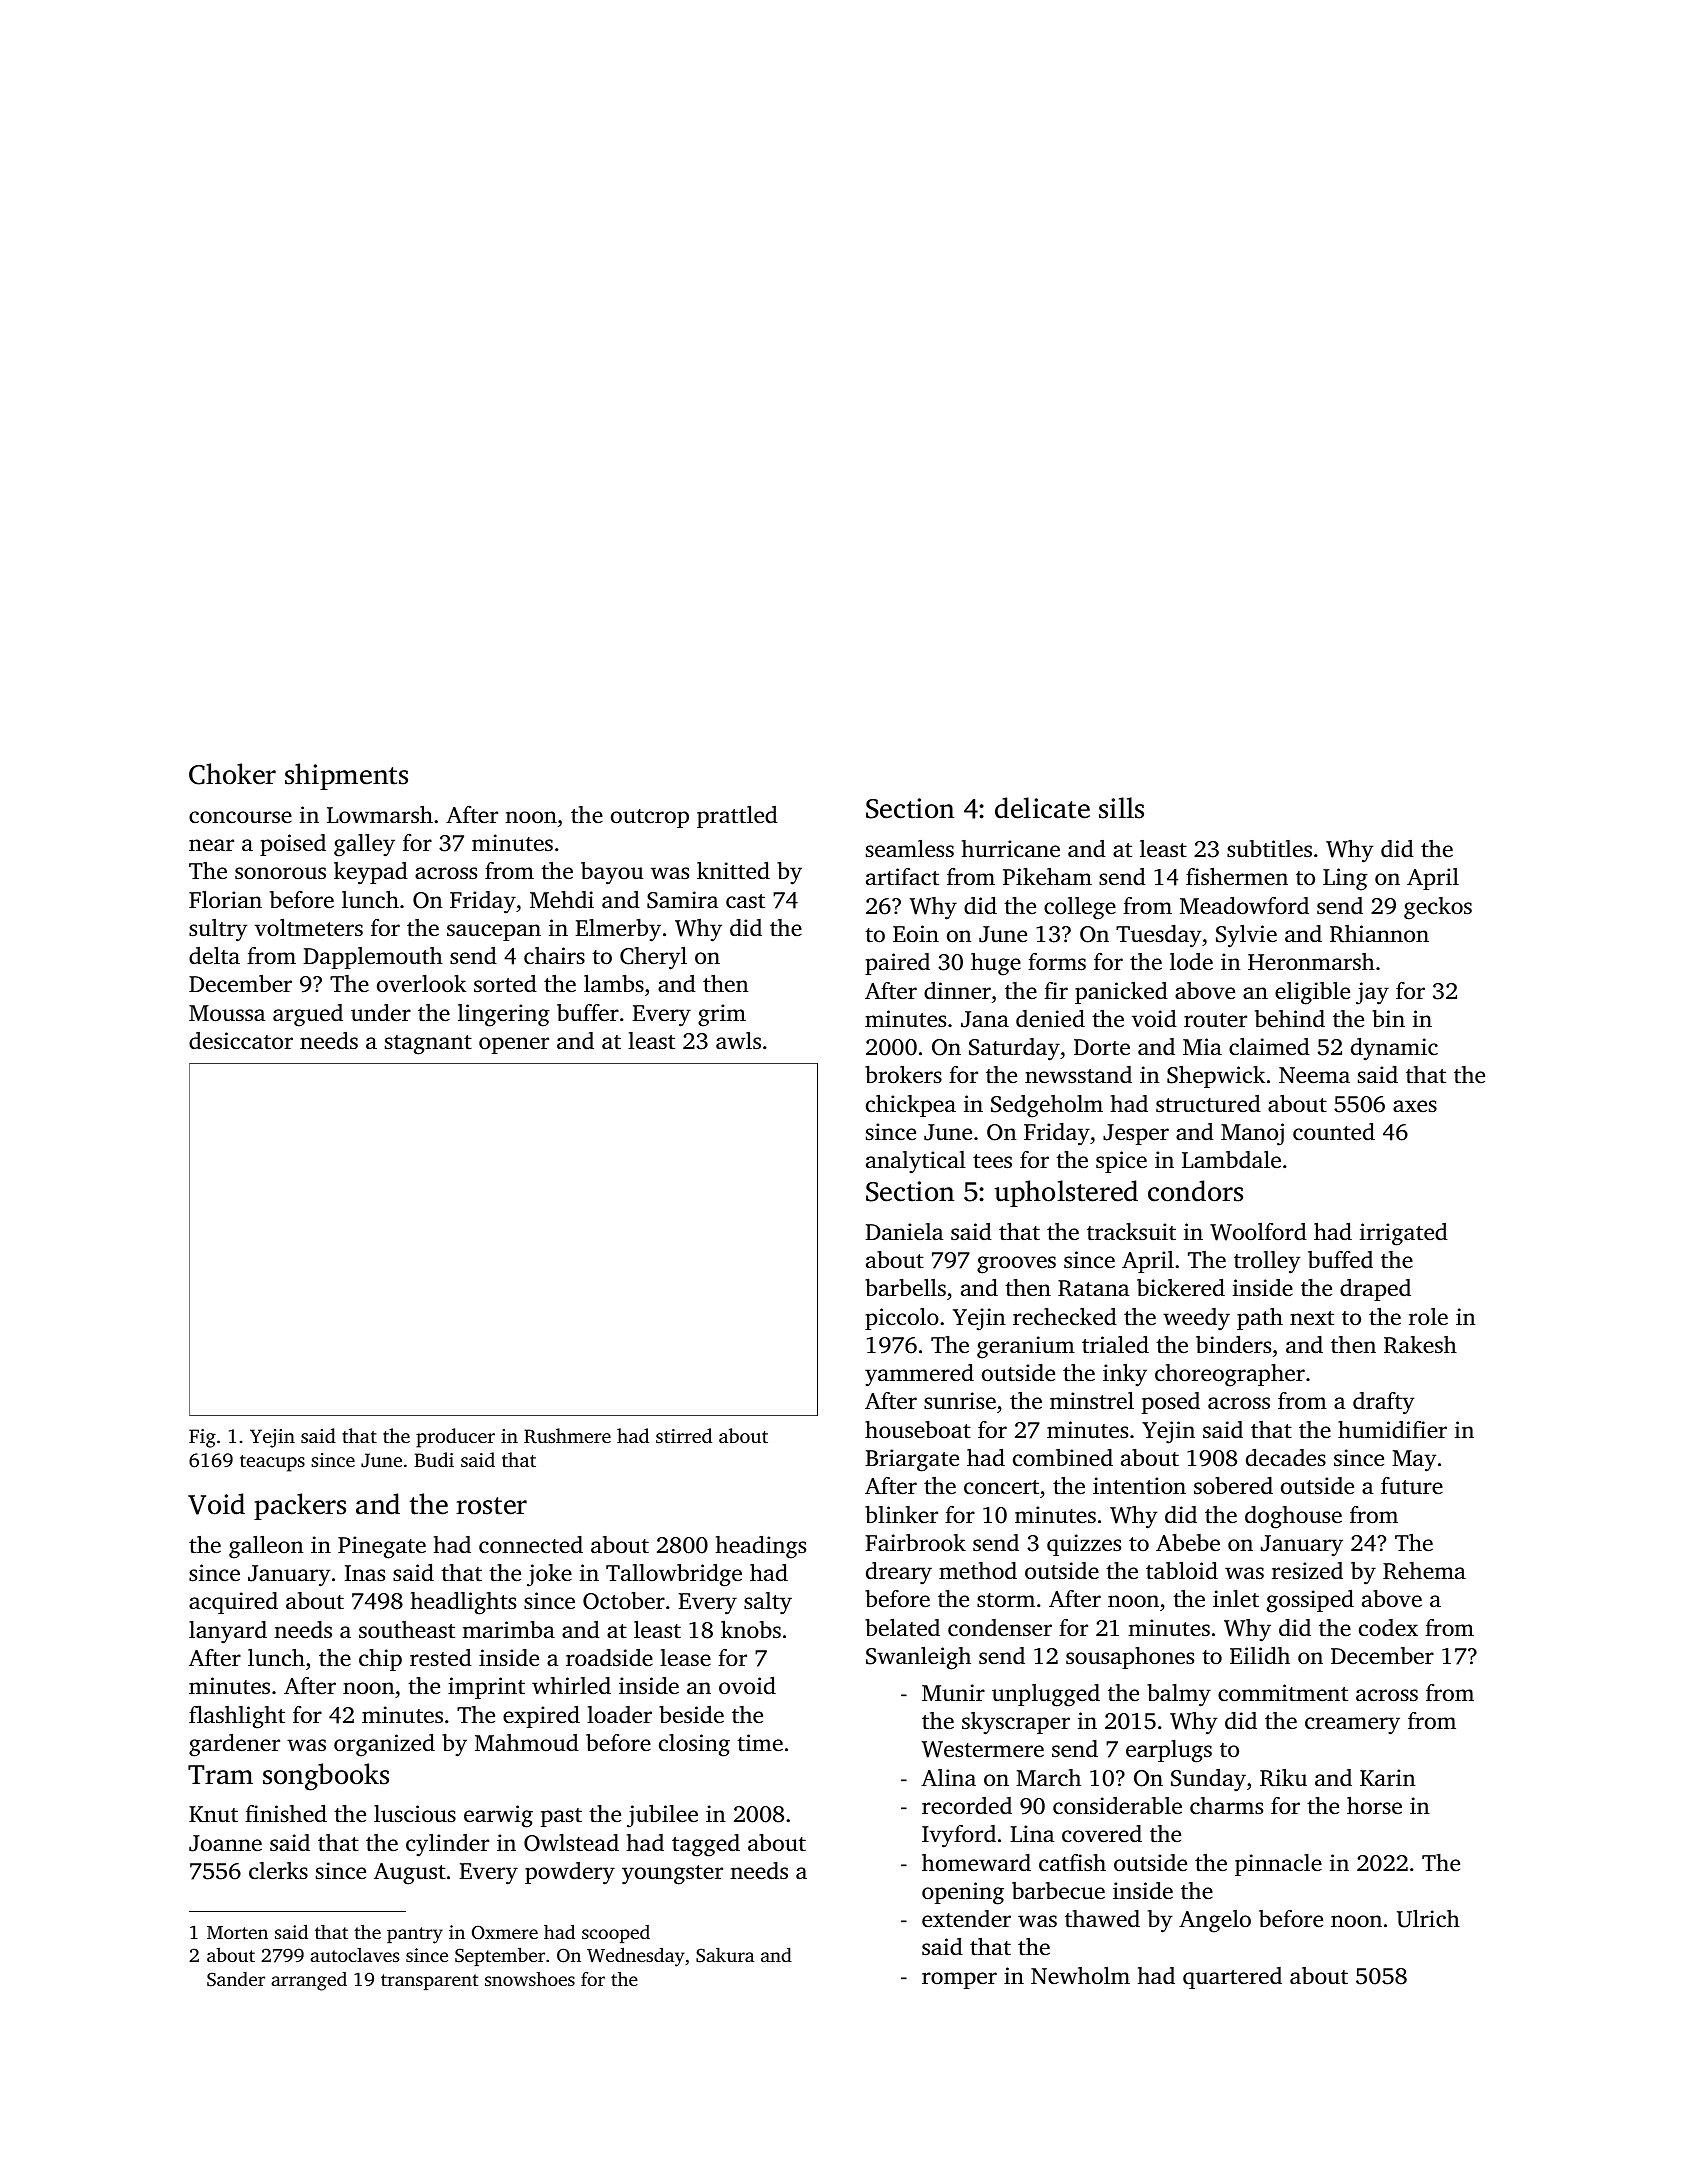 This screenshot has height=2178, width=1683. What do you see at coordinates (902, 1628) in the screenshot?
I see `belated` at bounding box center [902, 1628].
